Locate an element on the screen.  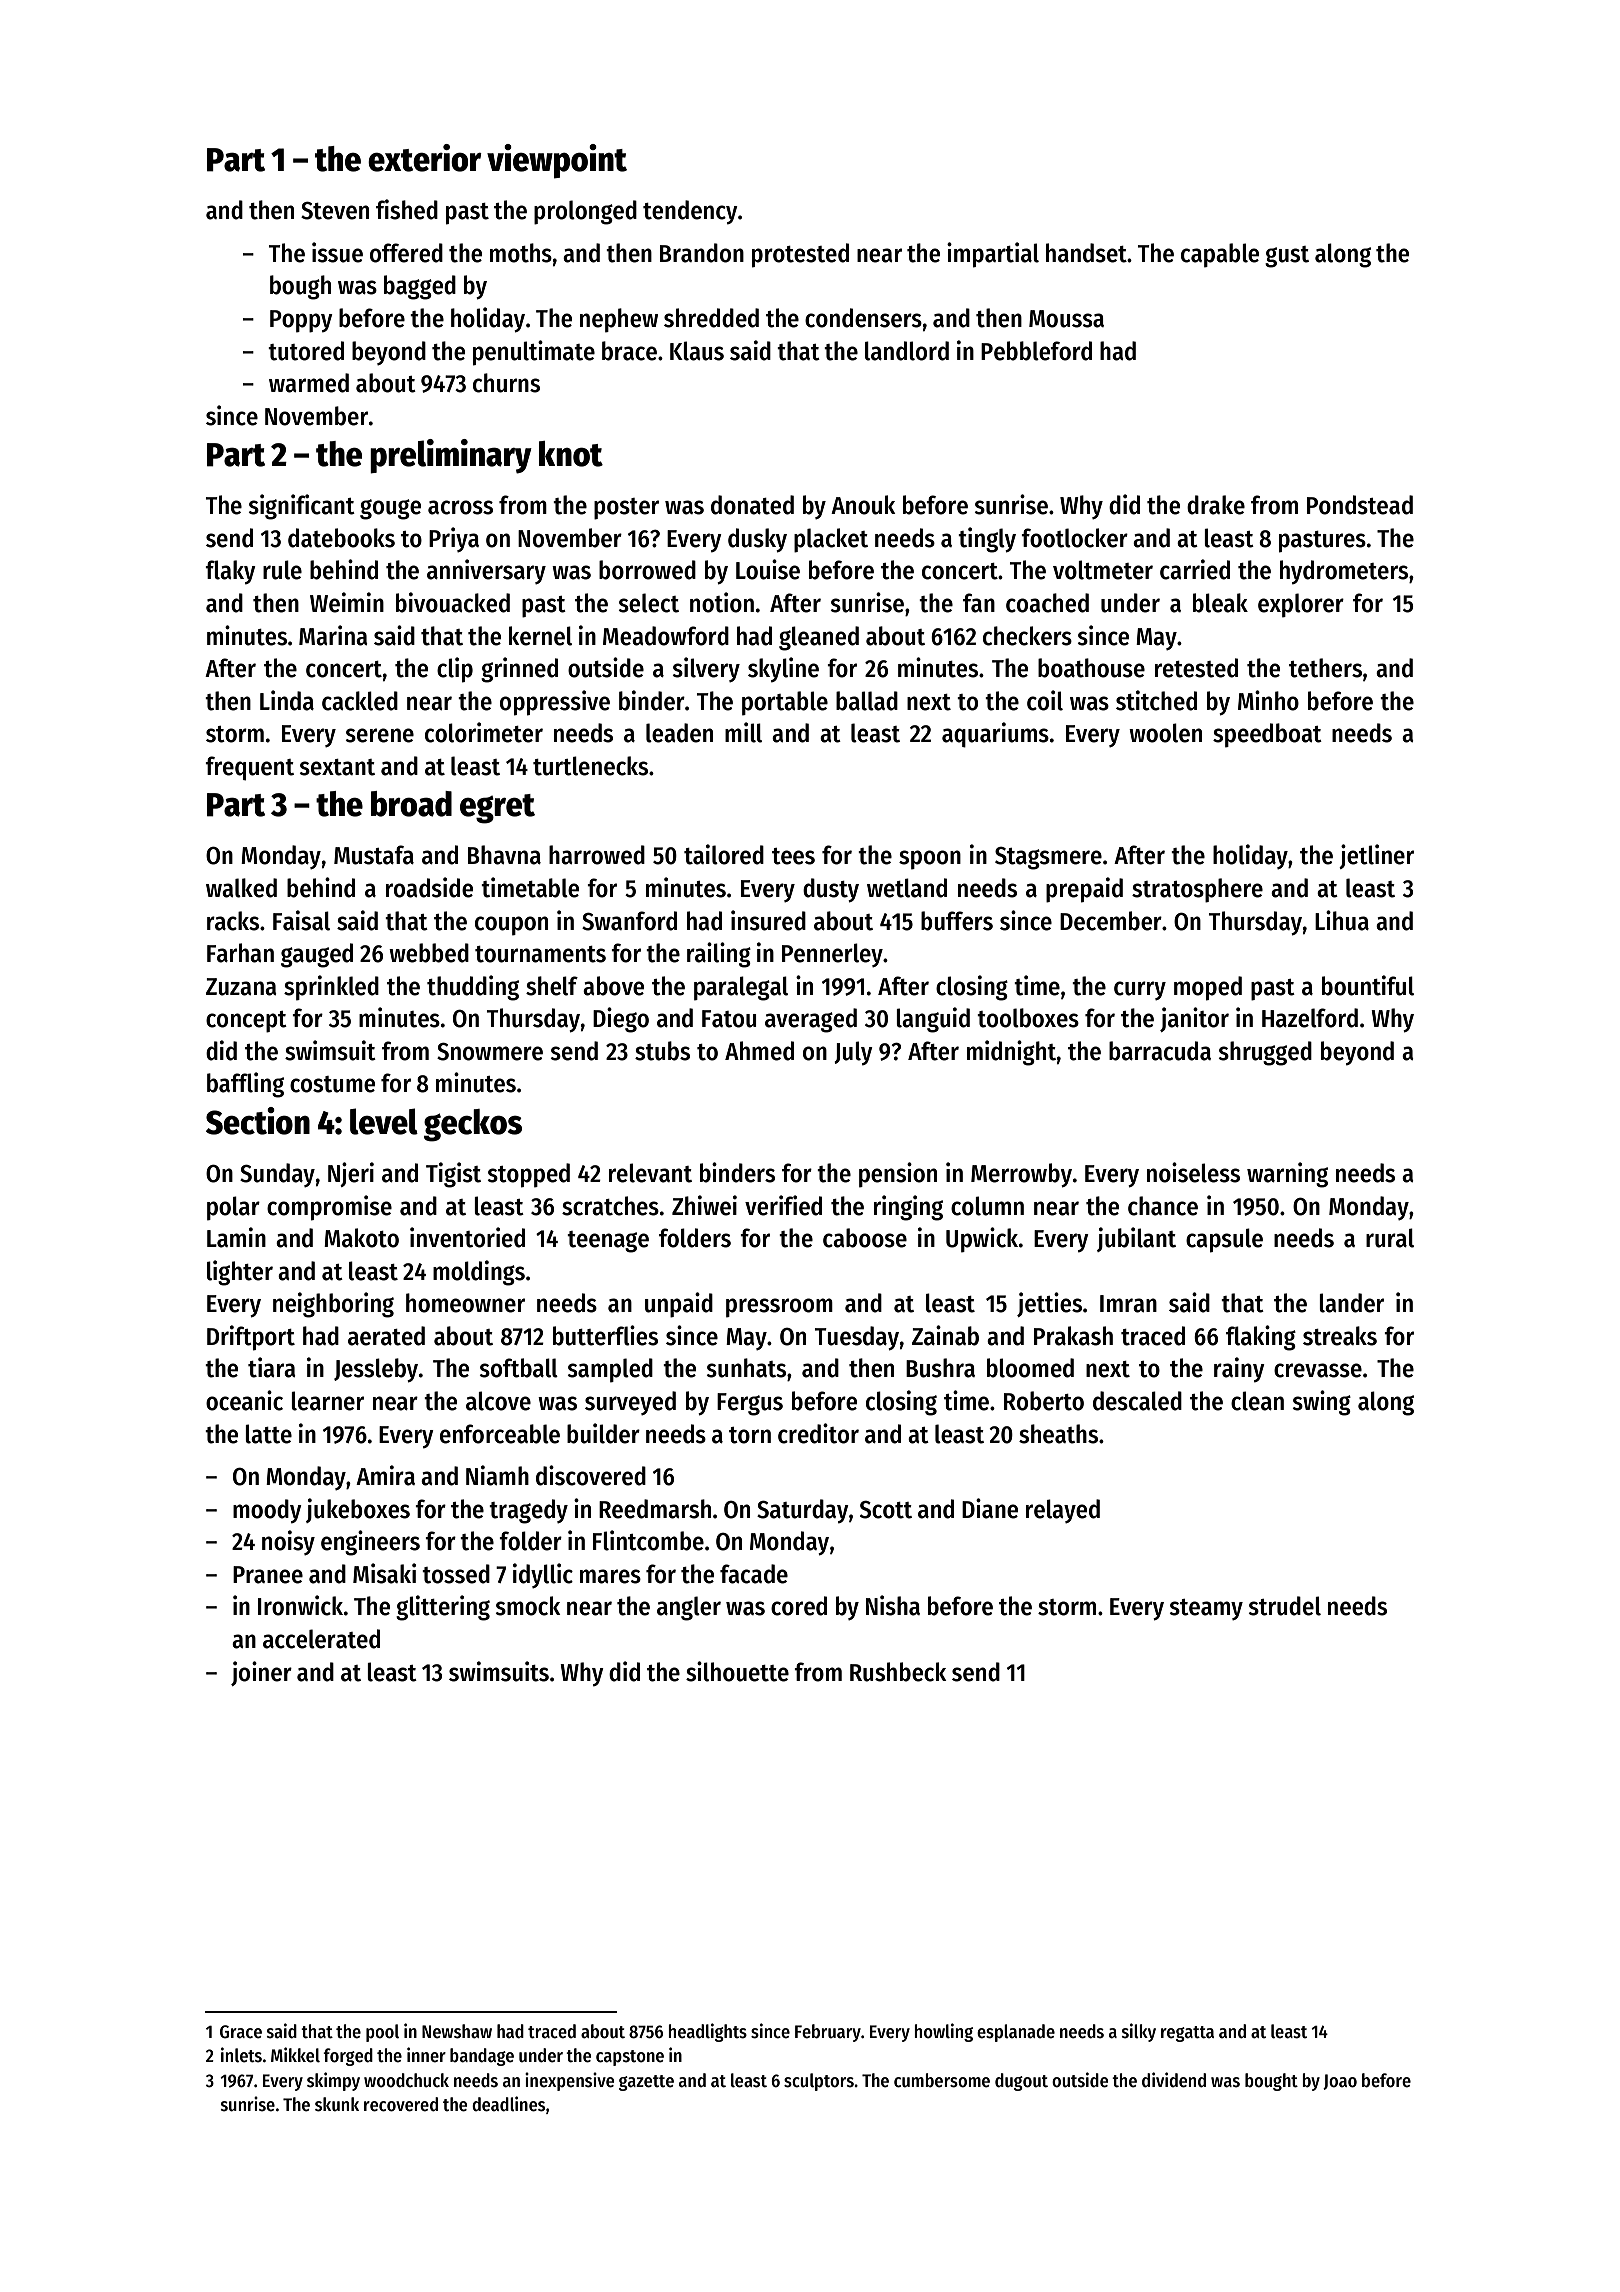
enforceable is located at coordinates (500, 1434).
